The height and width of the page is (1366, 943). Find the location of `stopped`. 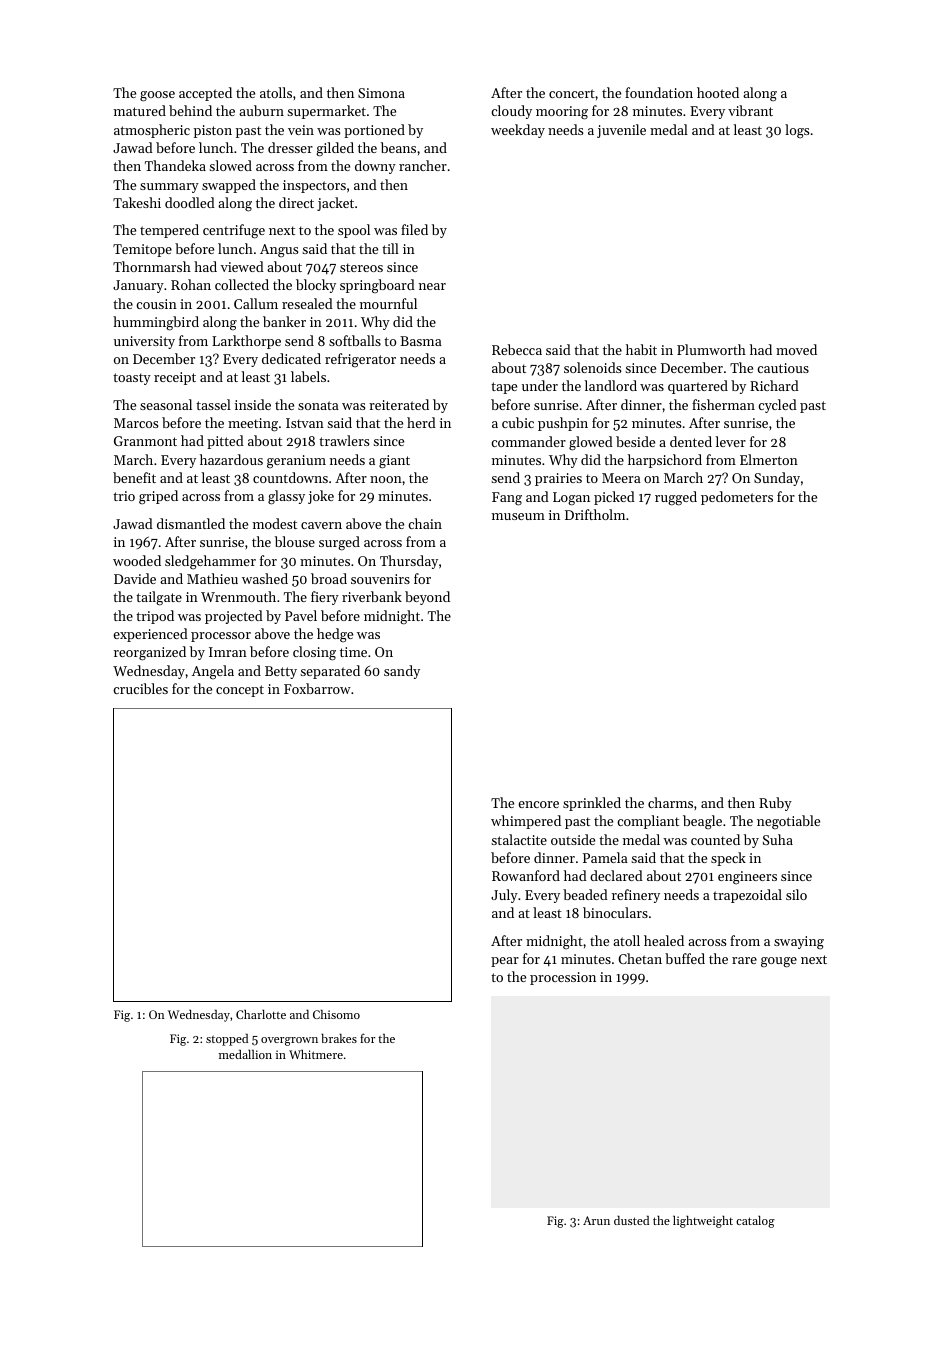

stopped is located at coordinates (227, 1040).
